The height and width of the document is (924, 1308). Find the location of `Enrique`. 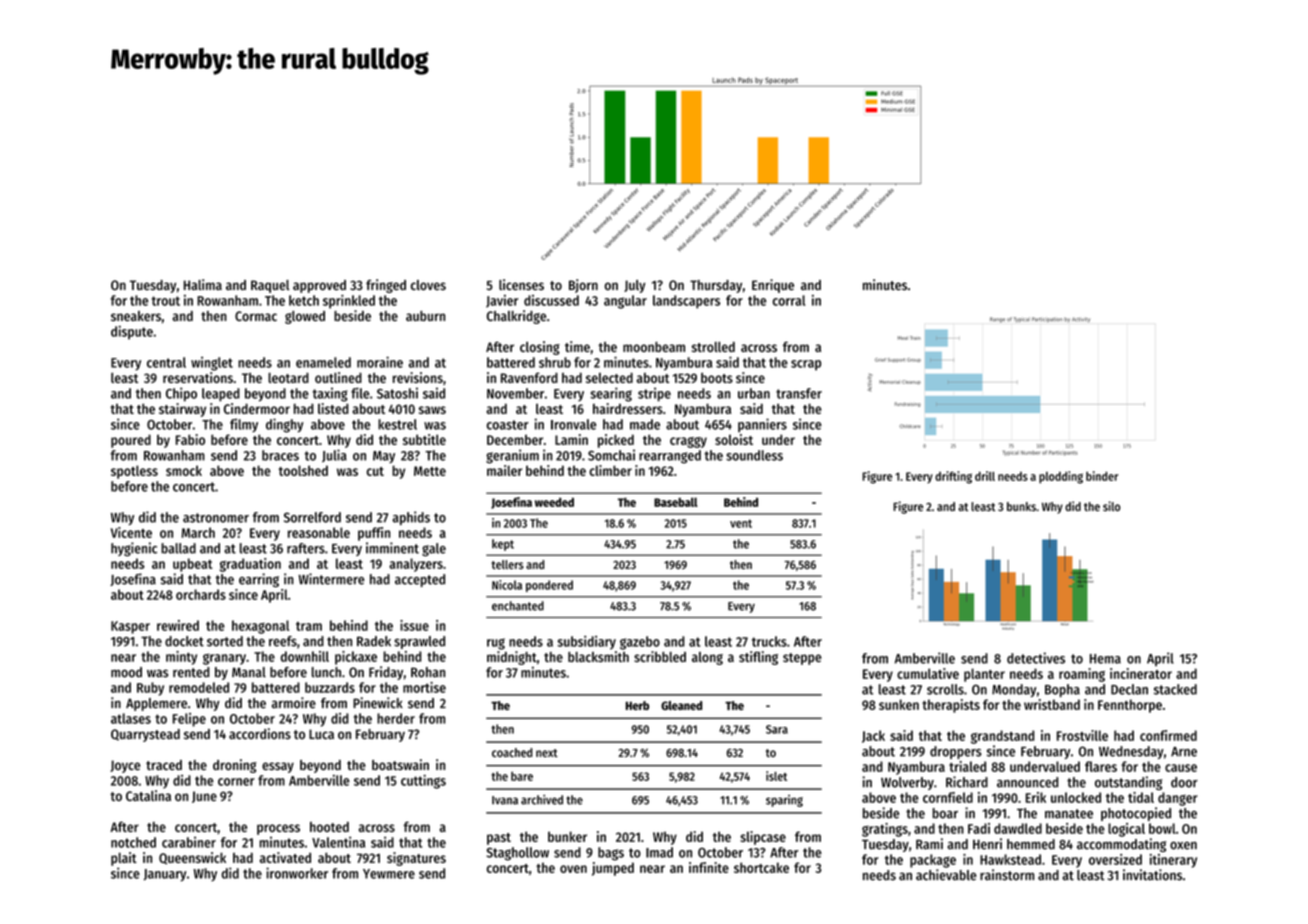

Enrique is located at coordinates (773, 286).
